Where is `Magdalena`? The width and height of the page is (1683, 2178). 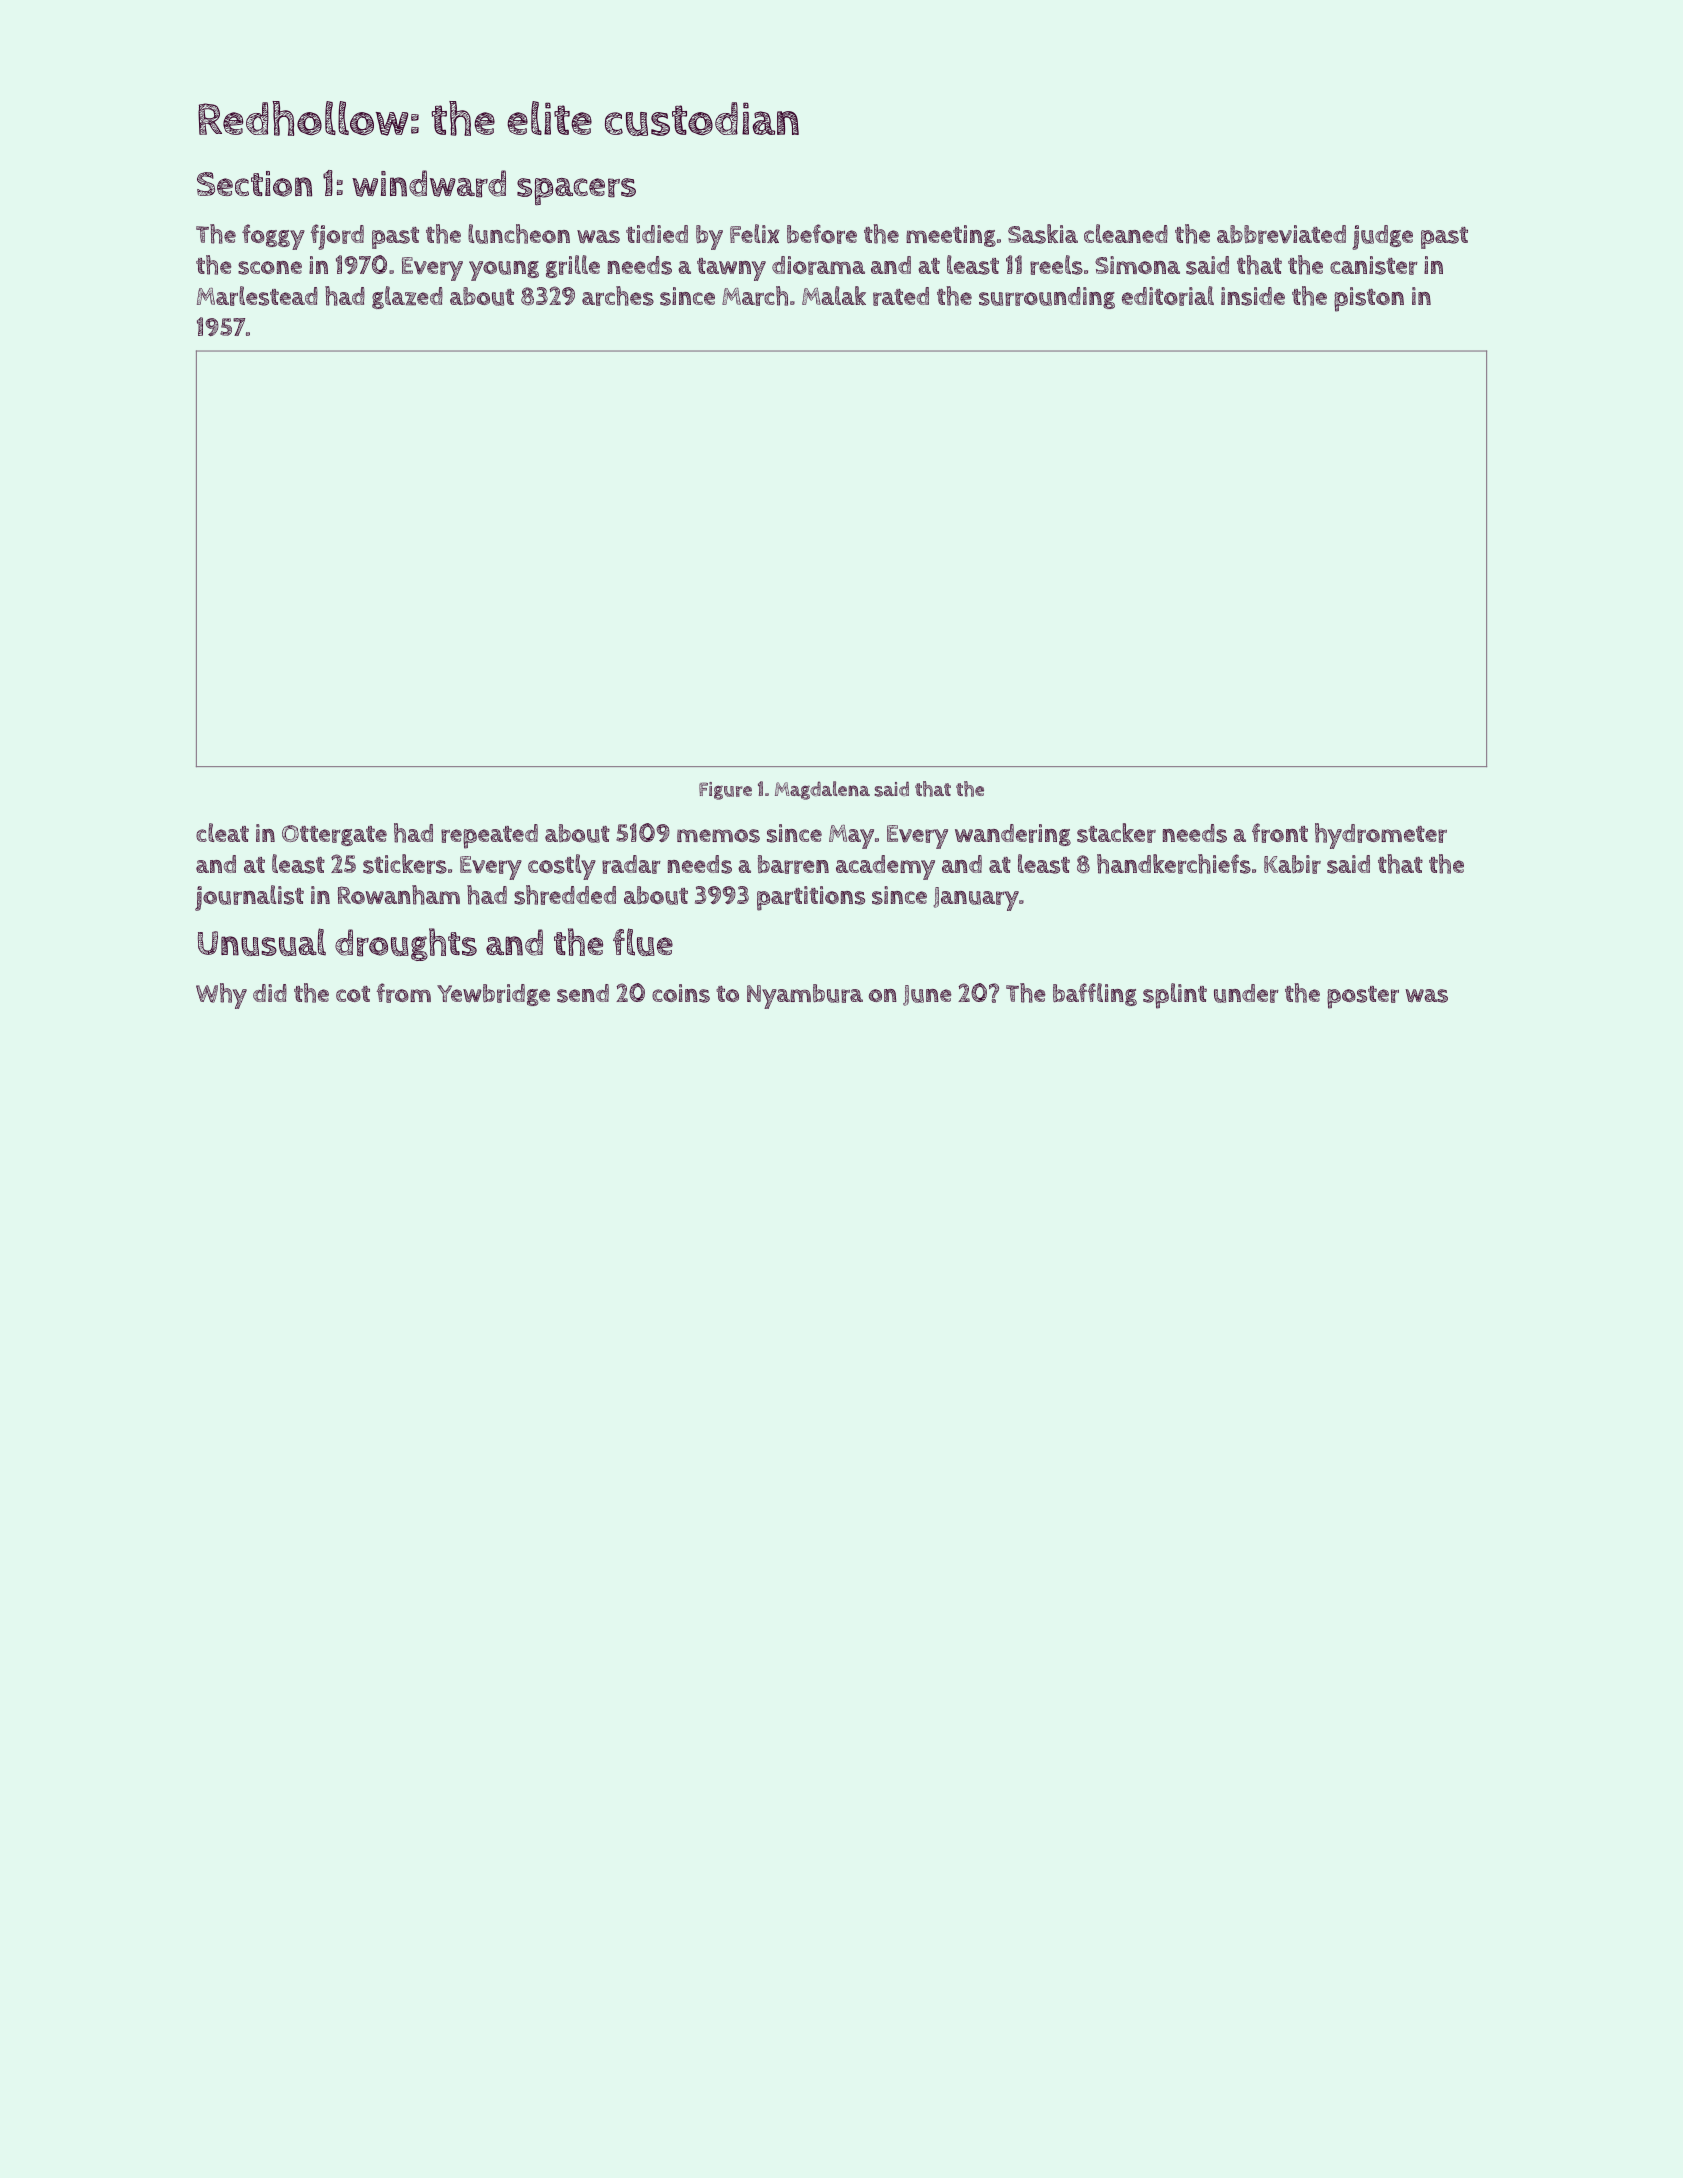
Magdalena is located at coordinates (822, 790).
